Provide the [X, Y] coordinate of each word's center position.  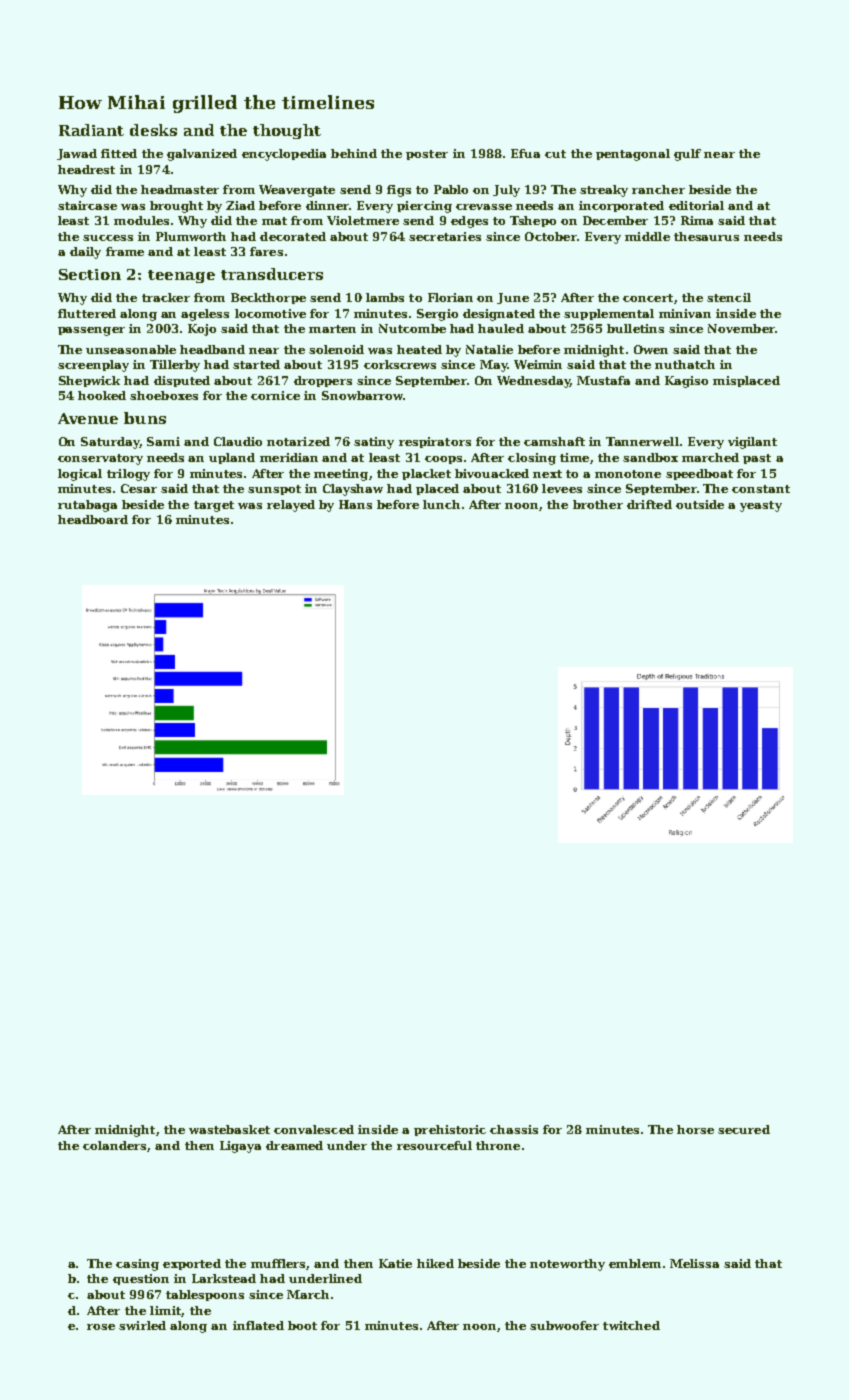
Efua [525, 153]
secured [744, 1129]
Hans [355, 504]
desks [153, 130]
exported [192, 1264]
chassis [514, 1129]
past [757, 459]
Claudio [238, 441]
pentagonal [633, 155]
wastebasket [229, 1129]
